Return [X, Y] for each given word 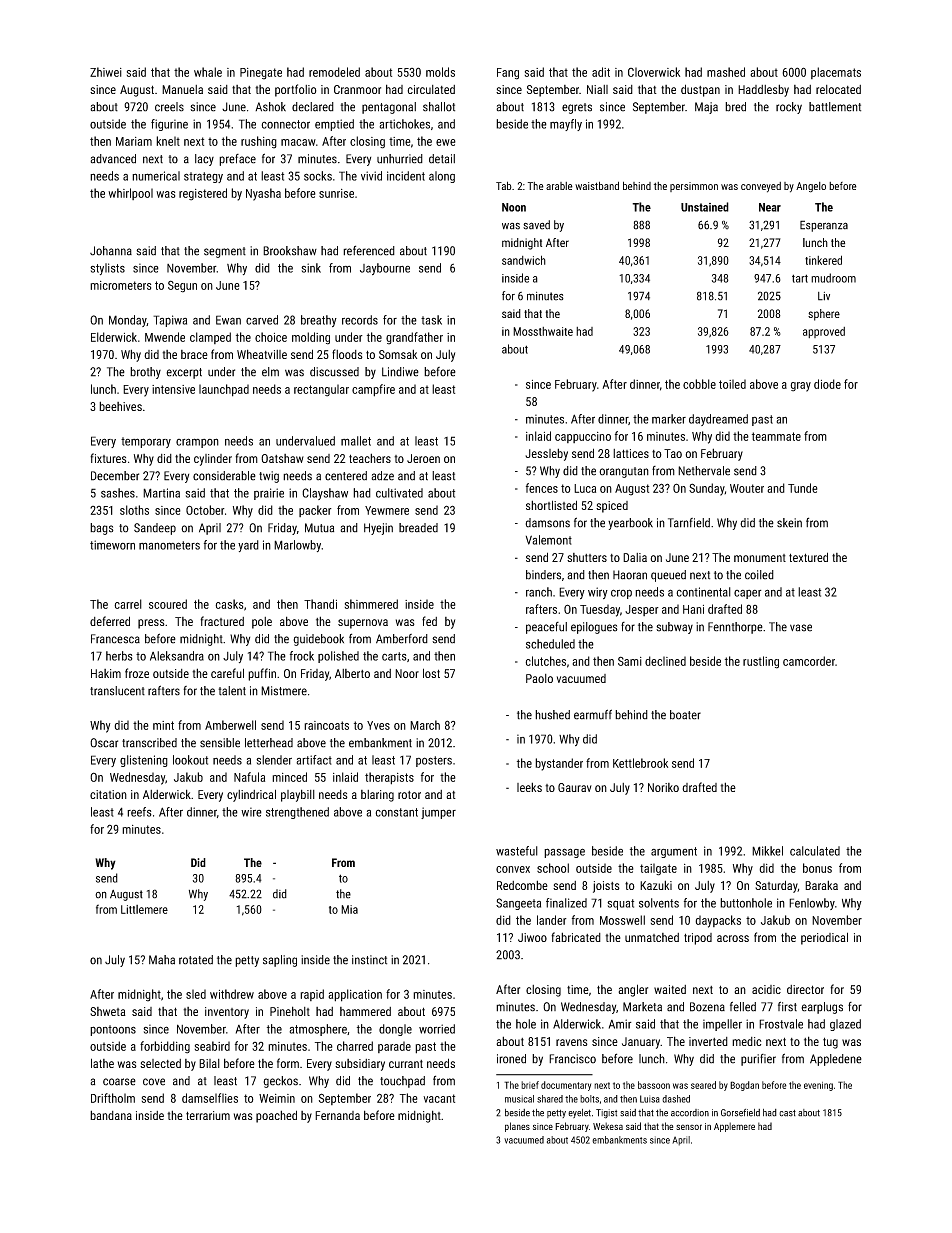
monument [760, 558]
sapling [280, 961]
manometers [169, 545]
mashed [726, 72]
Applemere [734, 1127]
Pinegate [261, 74]
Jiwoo [532, 937]
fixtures [108, 458]
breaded [418, 528]
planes [517, 1127]
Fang [508, 74]
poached [276, 1116]
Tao [673, 453]
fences [542, 488]
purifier [758, 1060]
